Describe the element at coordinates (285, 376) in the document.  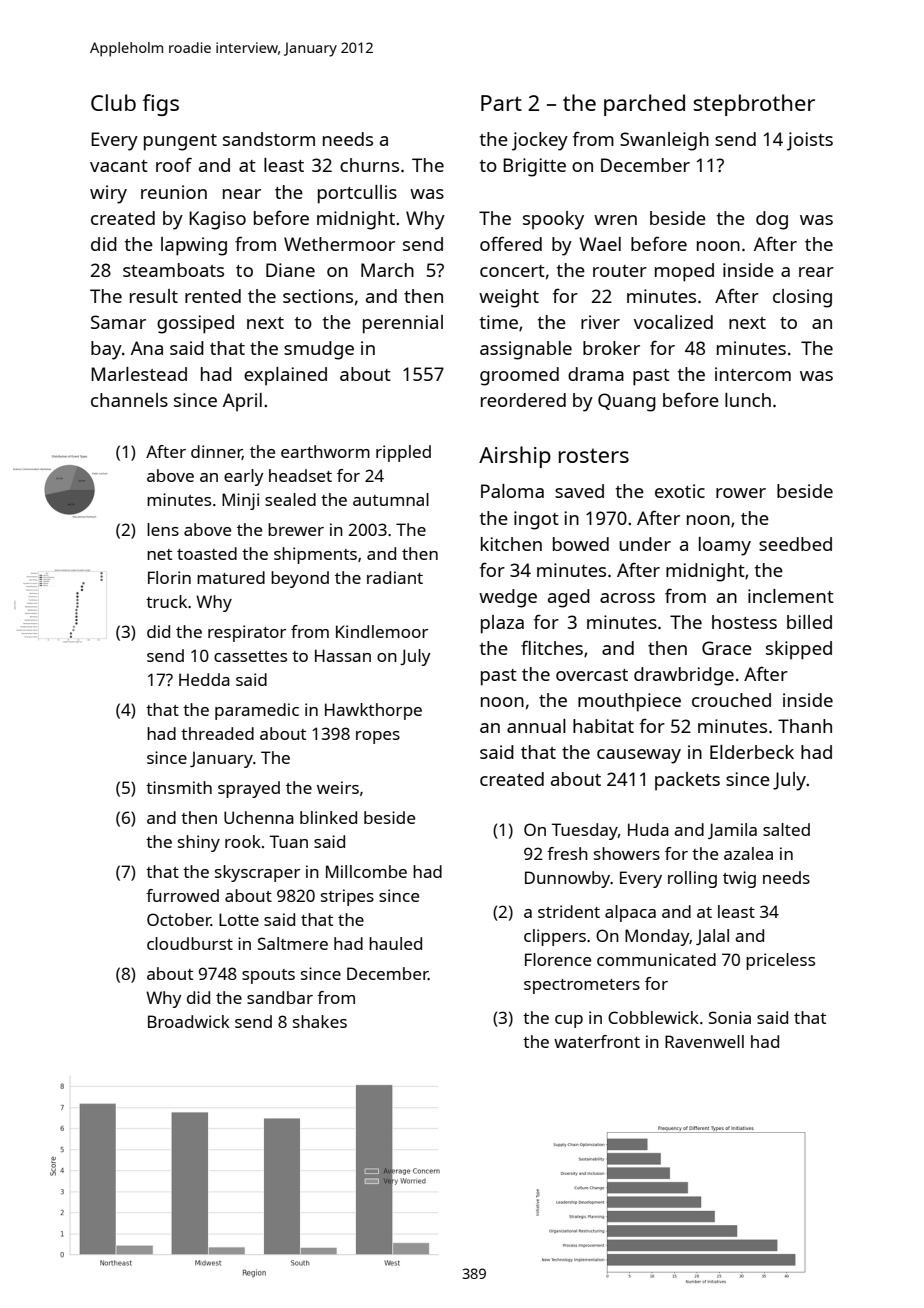
I see `explained` at that location.
